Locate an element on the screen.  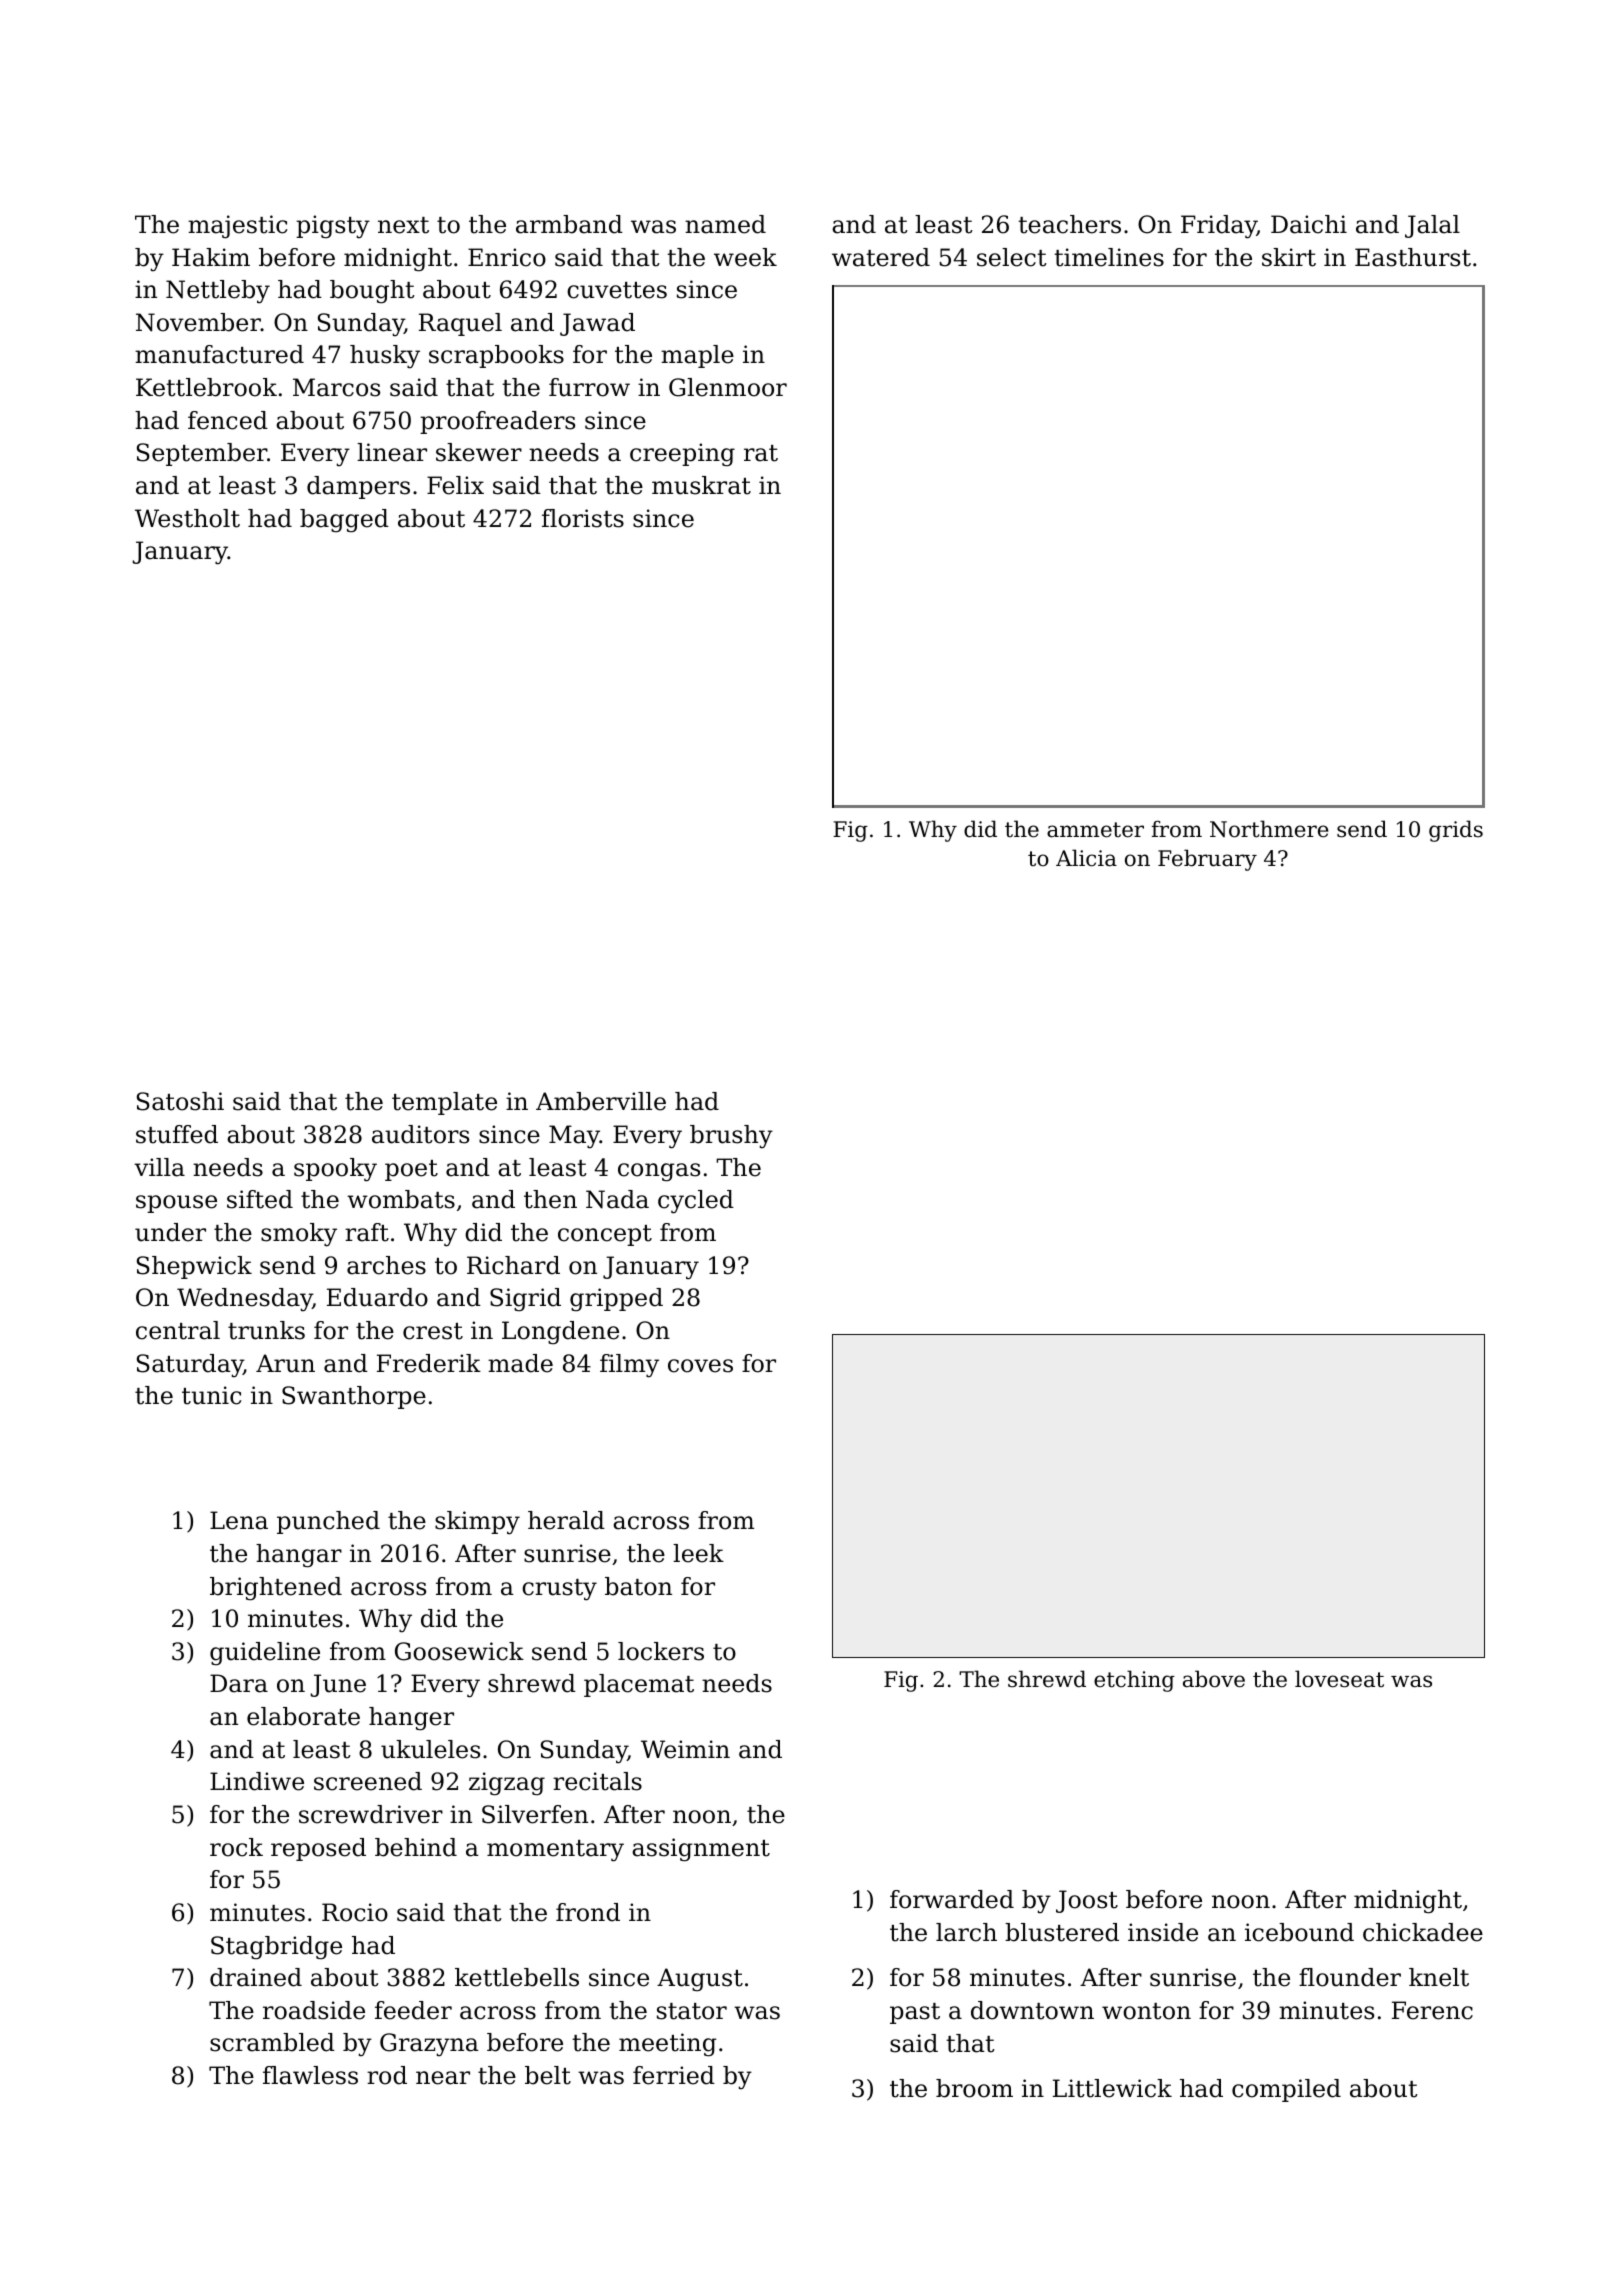
Easthurst is located at coordinates (1413, 257).
